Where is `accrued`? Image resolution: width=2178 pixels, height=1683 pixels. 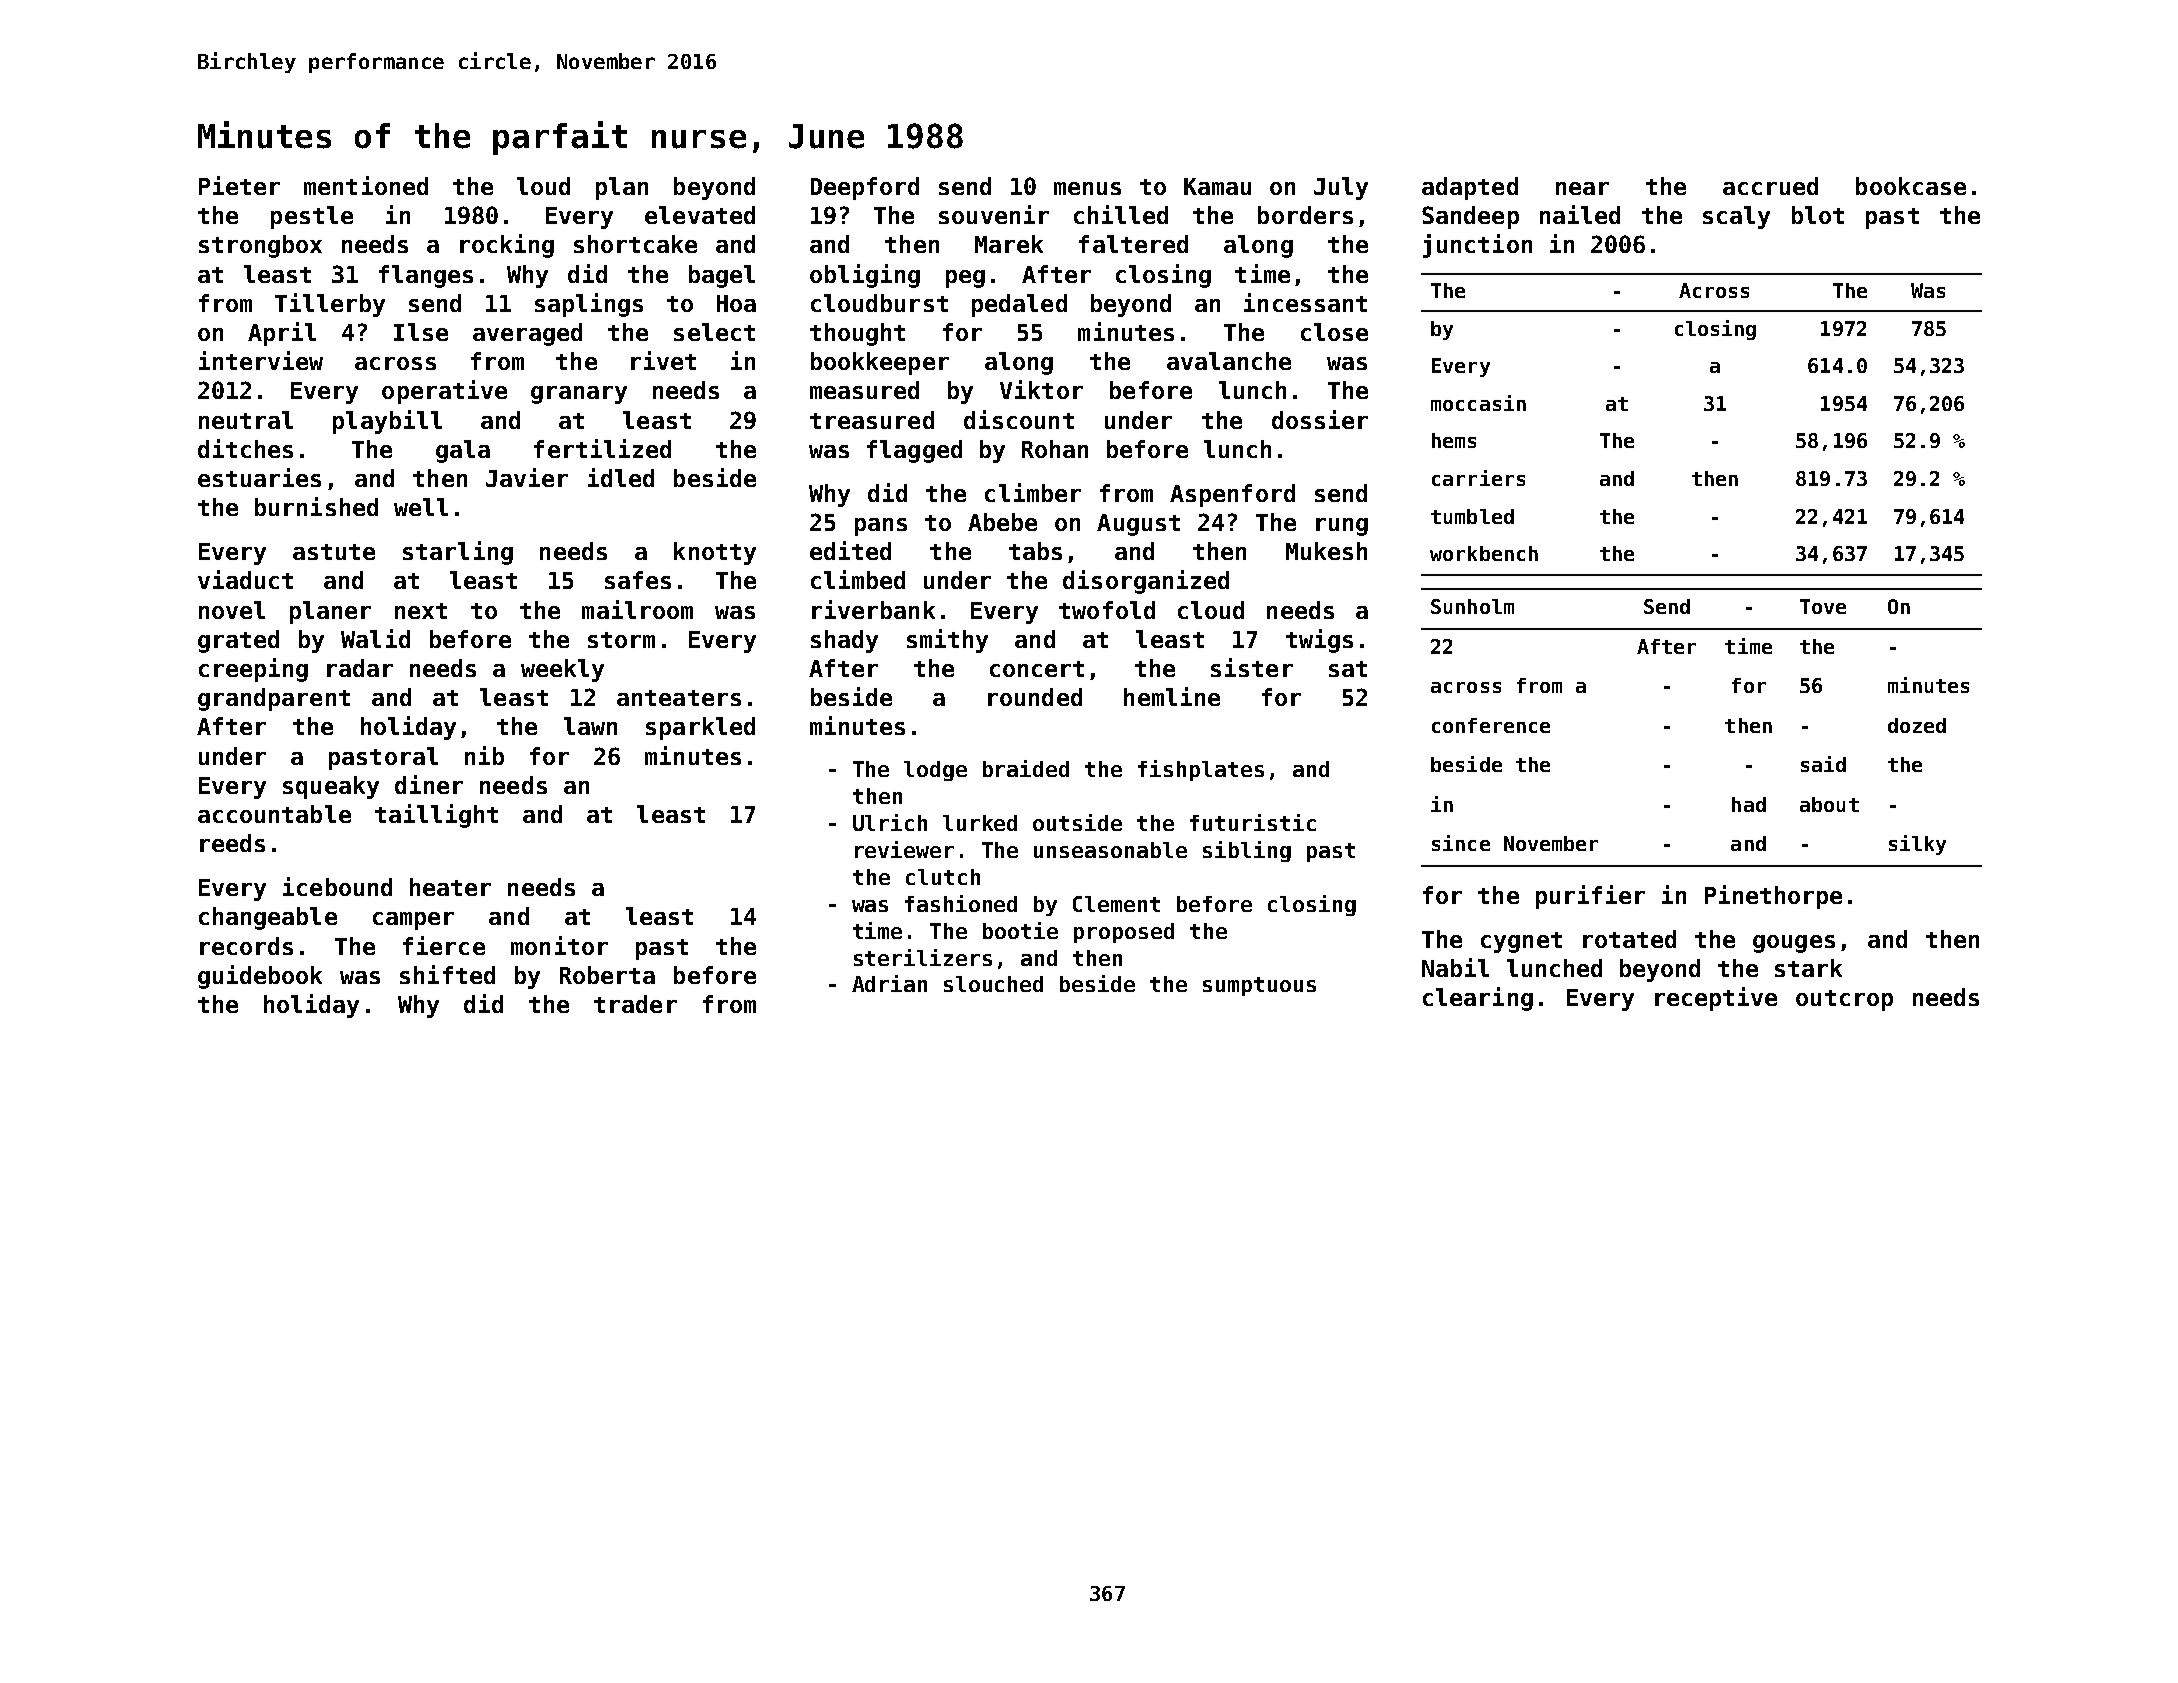
accrued is located at coordinates (1770, 186).
